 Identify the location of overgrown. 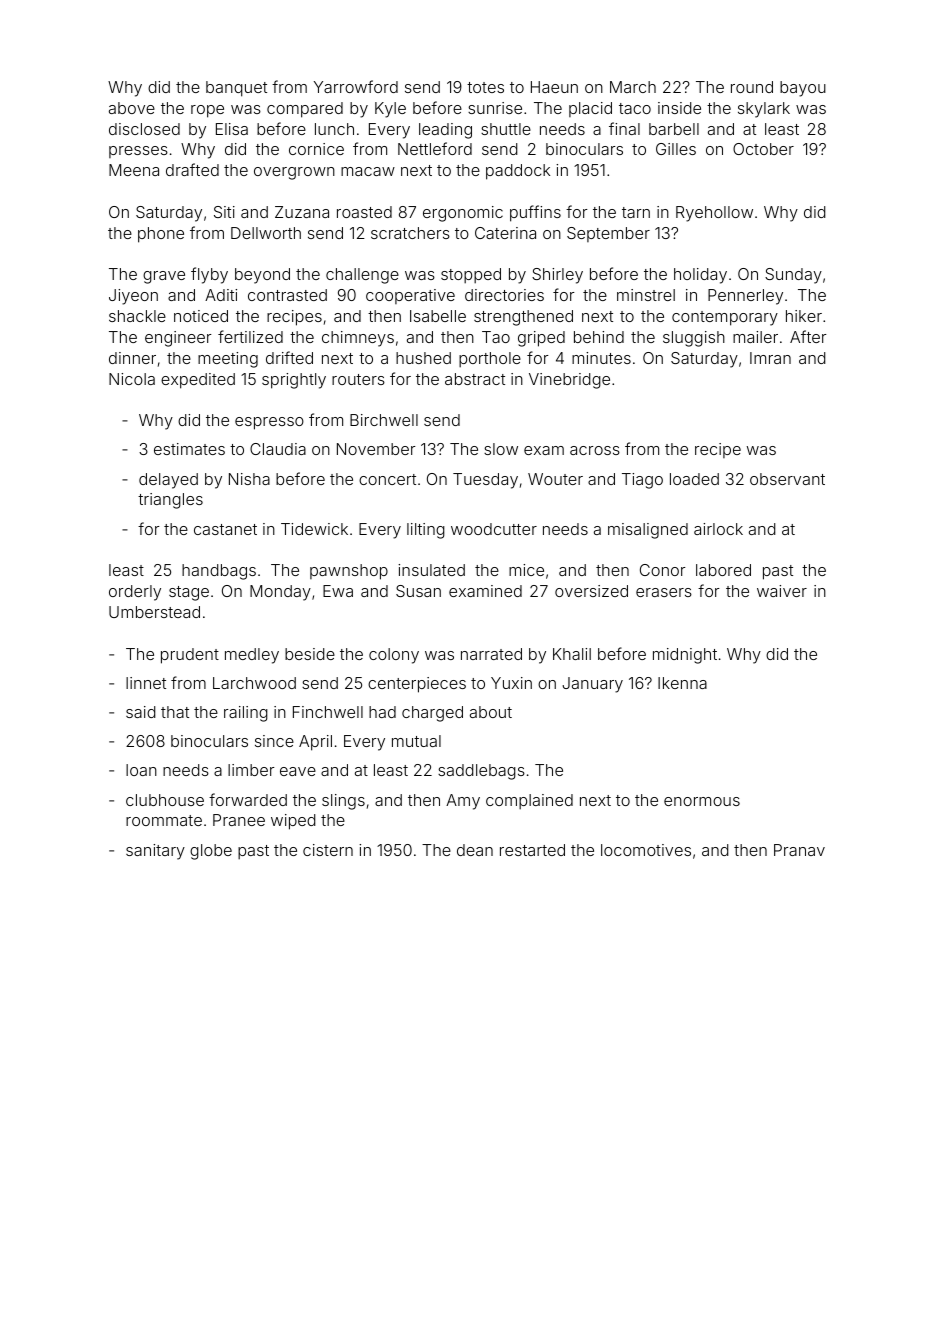
(294, 173).
